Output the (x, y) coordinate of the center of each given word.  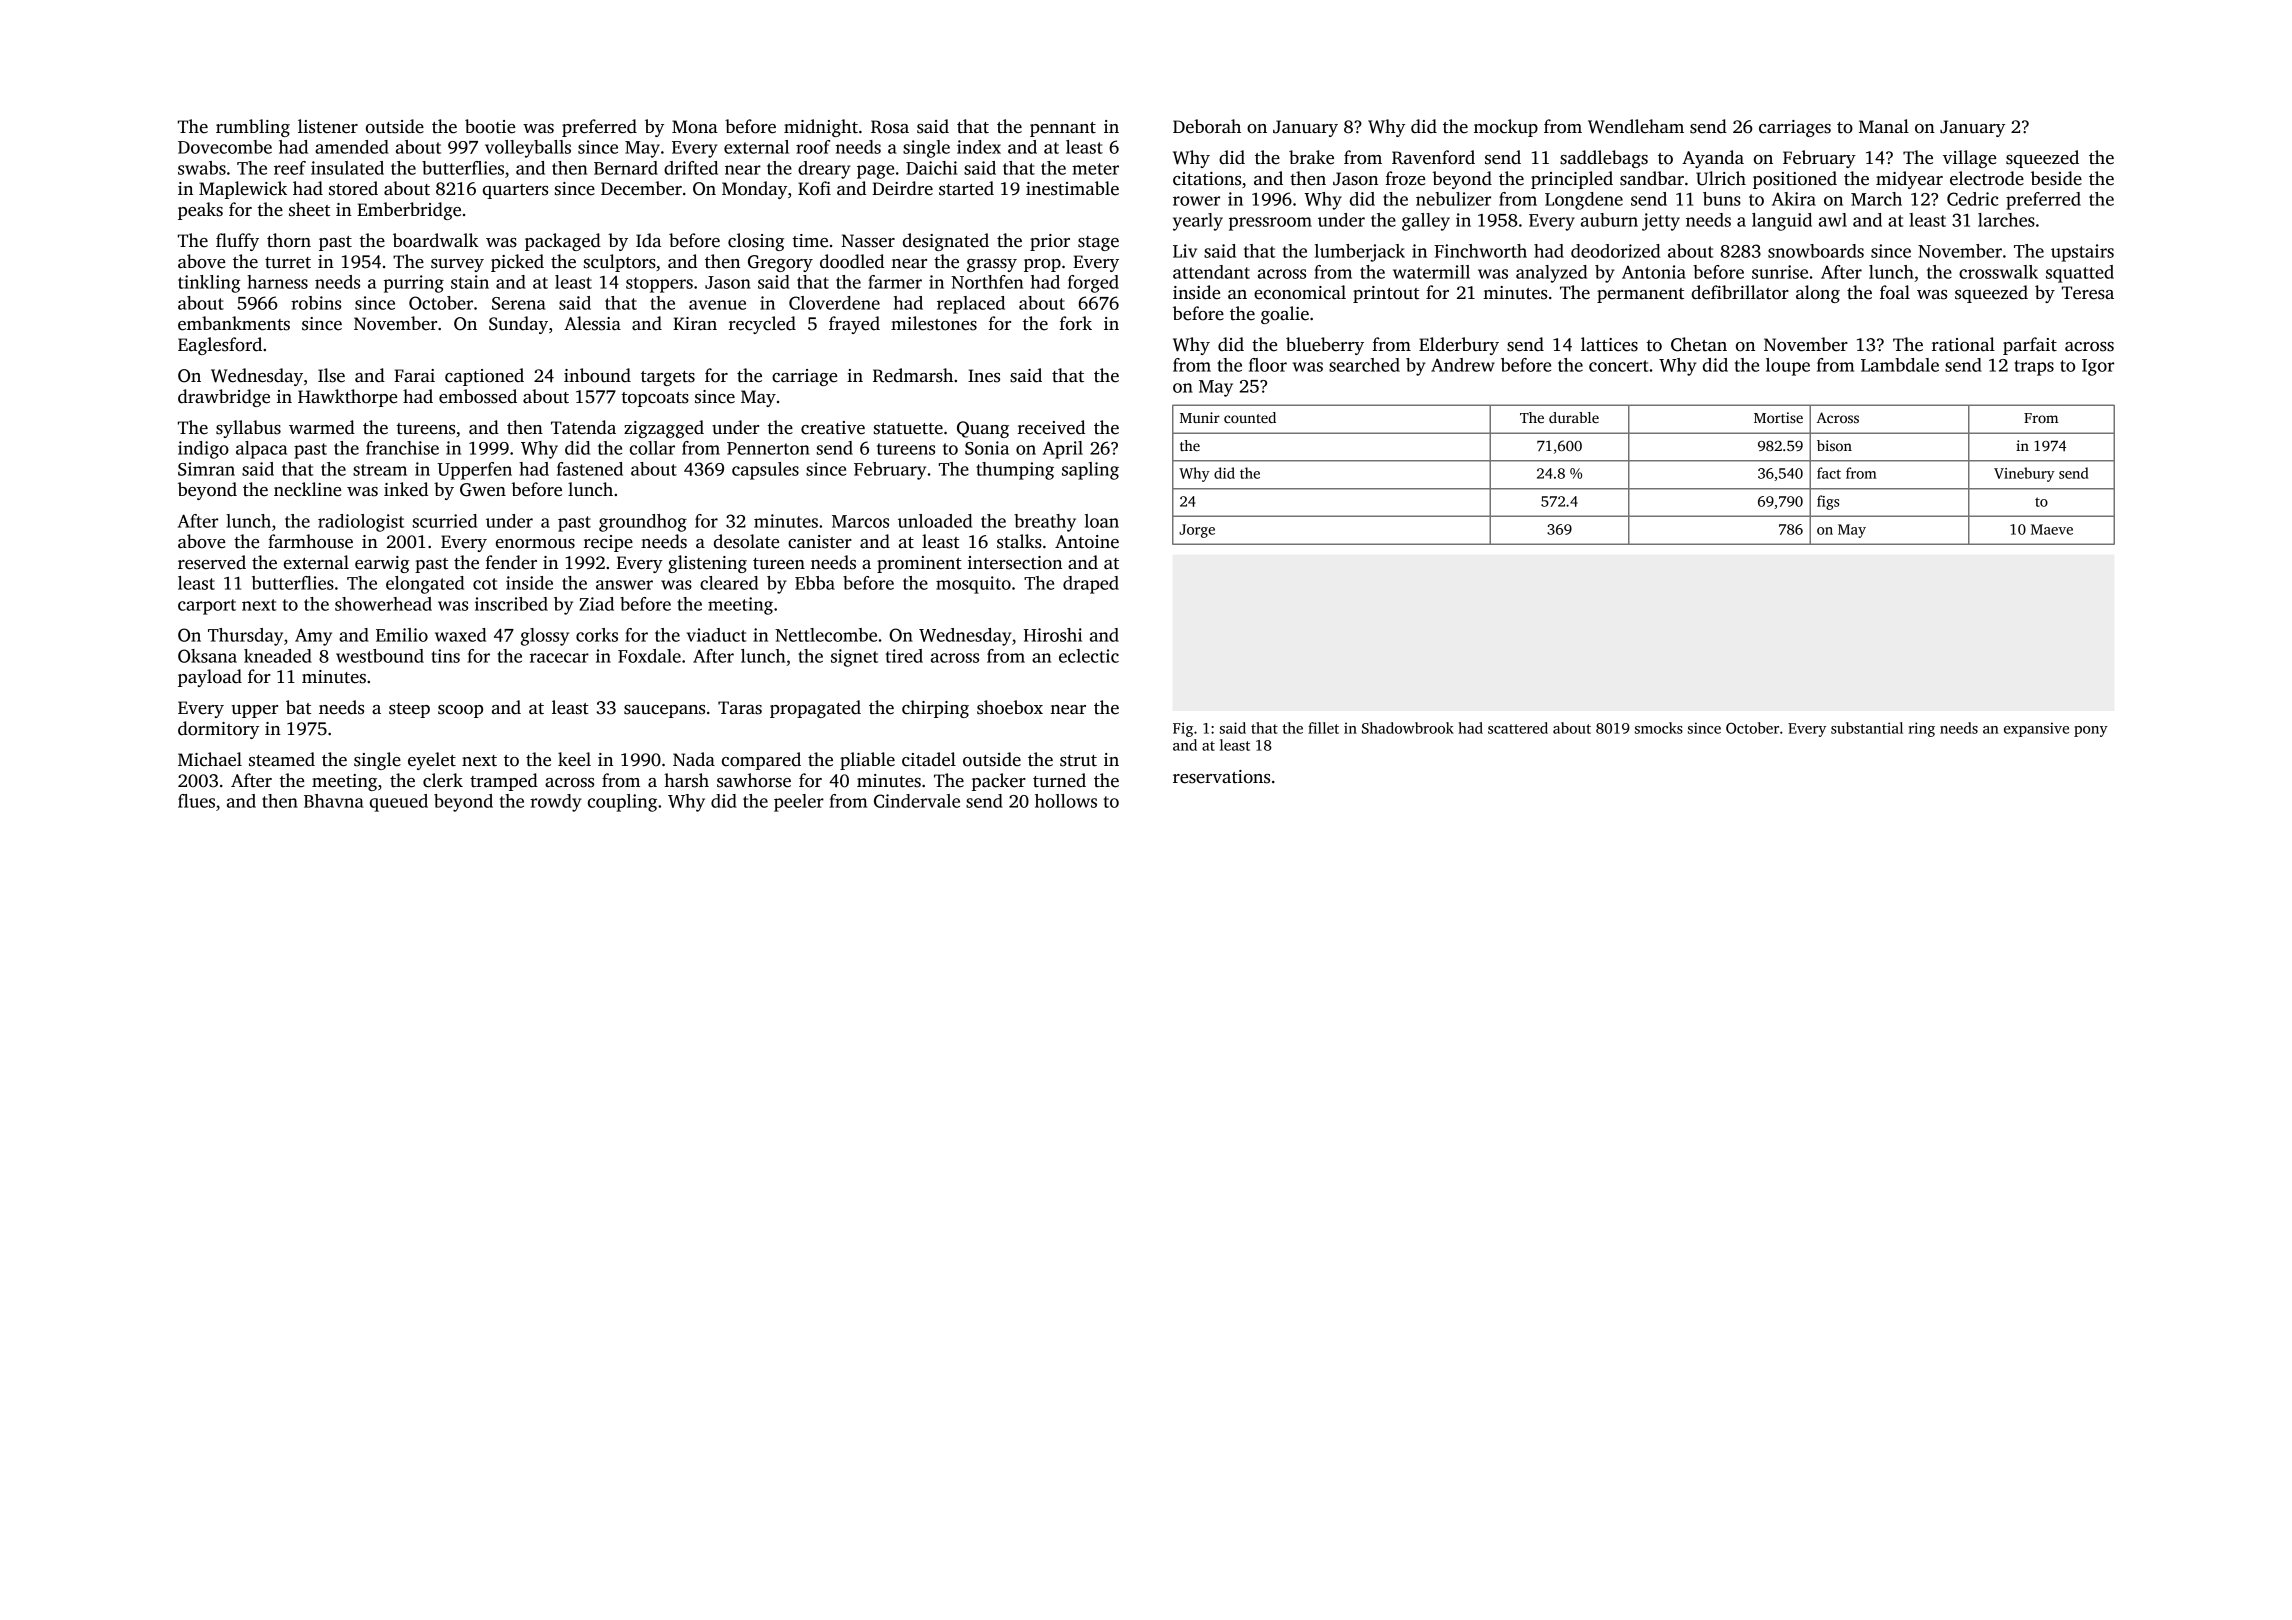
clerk (443, 780)
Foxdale (649, 656)
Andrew (1463, 365)
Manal (1884, 126)
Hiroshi (1053, 635)
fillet (1323, 728)
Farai (414, 376)
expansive (2036, 729)
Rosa (890, 127)
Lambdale (1900, 365)
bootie (490, 126)
